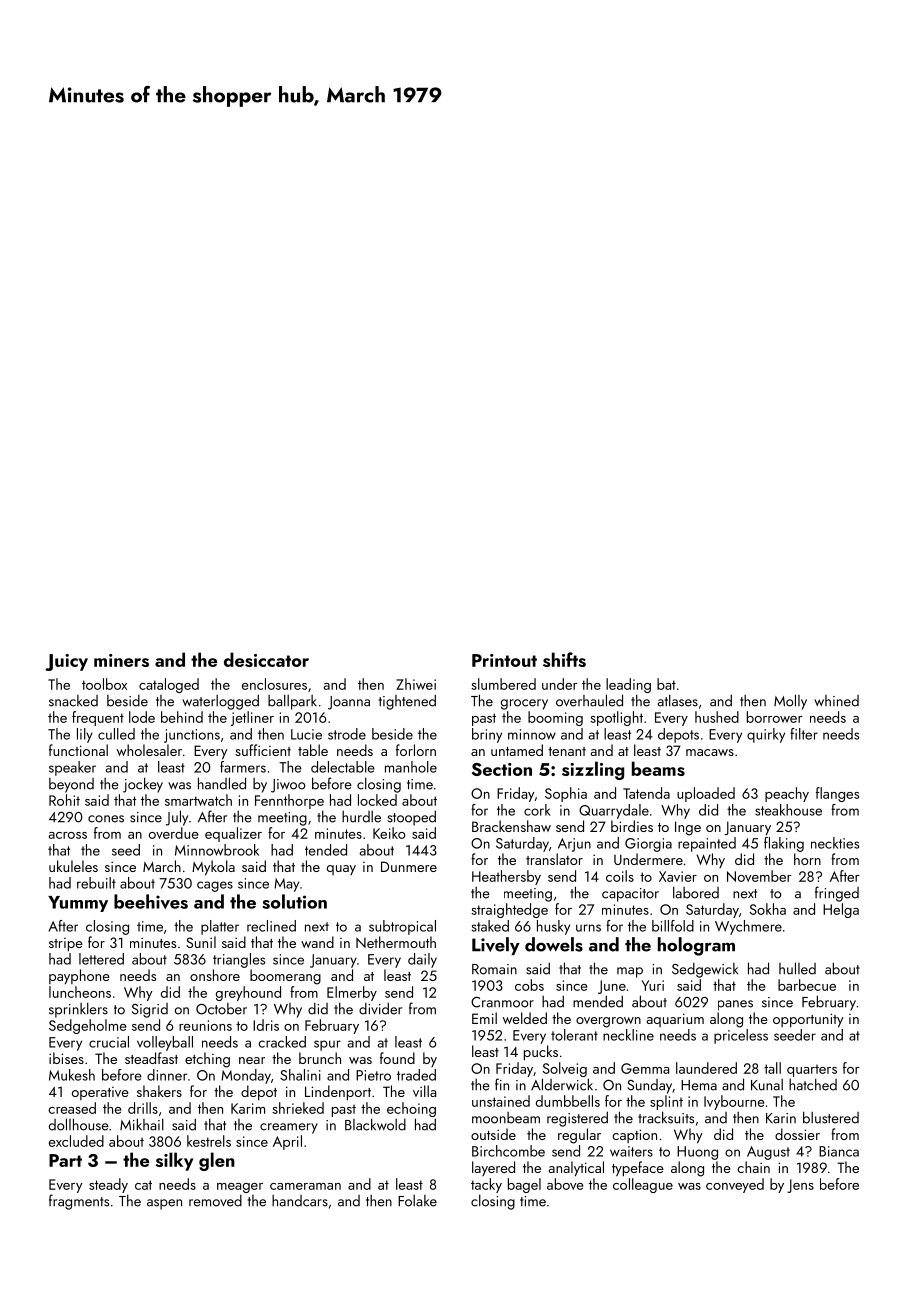 The height and width of the screenshot is (1316, 908). I want to click on Zhiwei, so click(416, 684).
